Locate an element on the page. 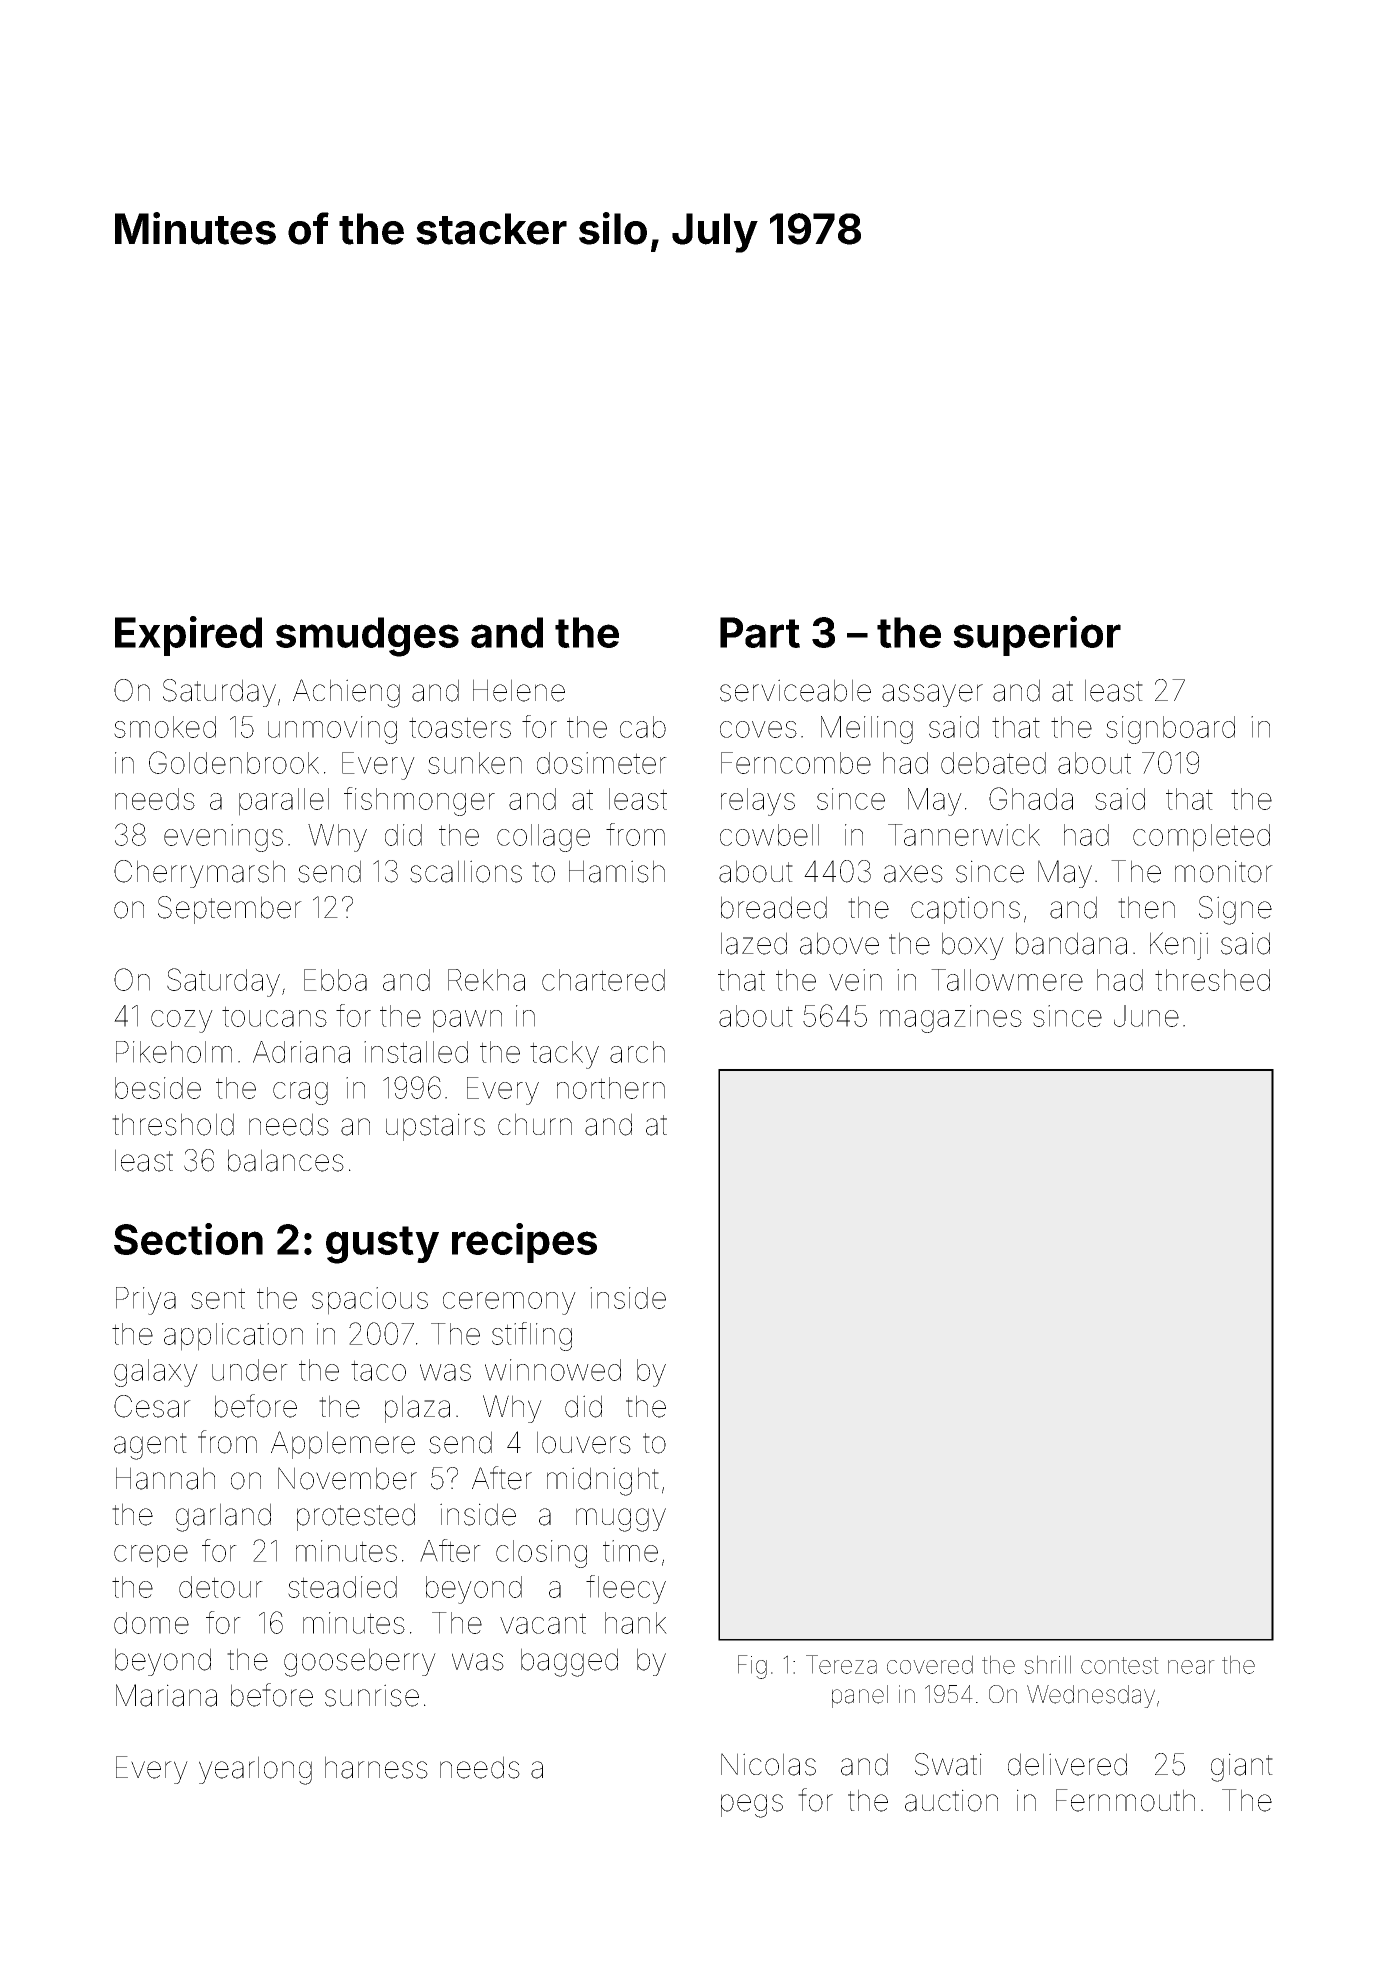  bagged is located at coordinates (569, 1662).
